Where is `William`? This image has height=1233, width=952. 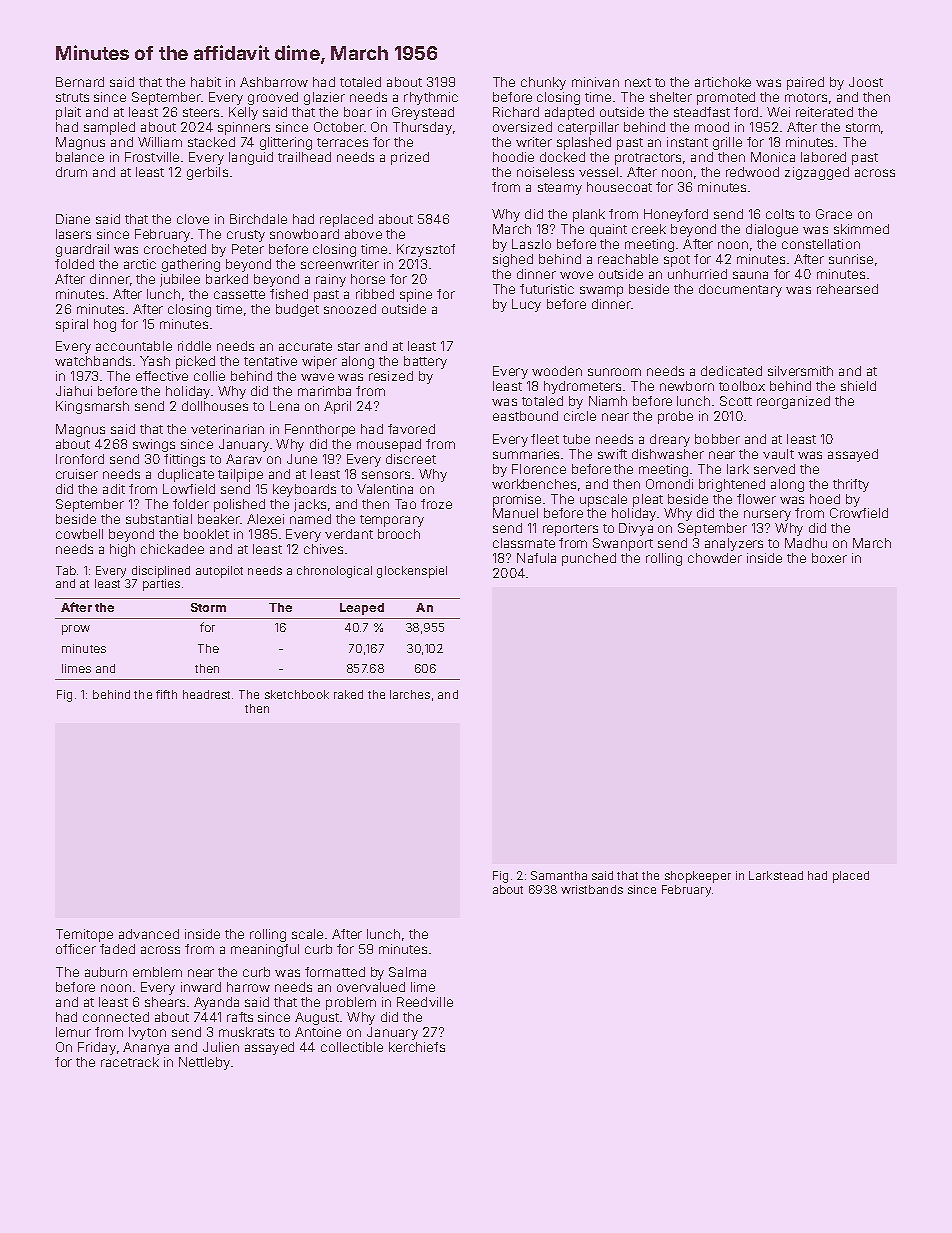
William is located at coordinates (160, 142).
